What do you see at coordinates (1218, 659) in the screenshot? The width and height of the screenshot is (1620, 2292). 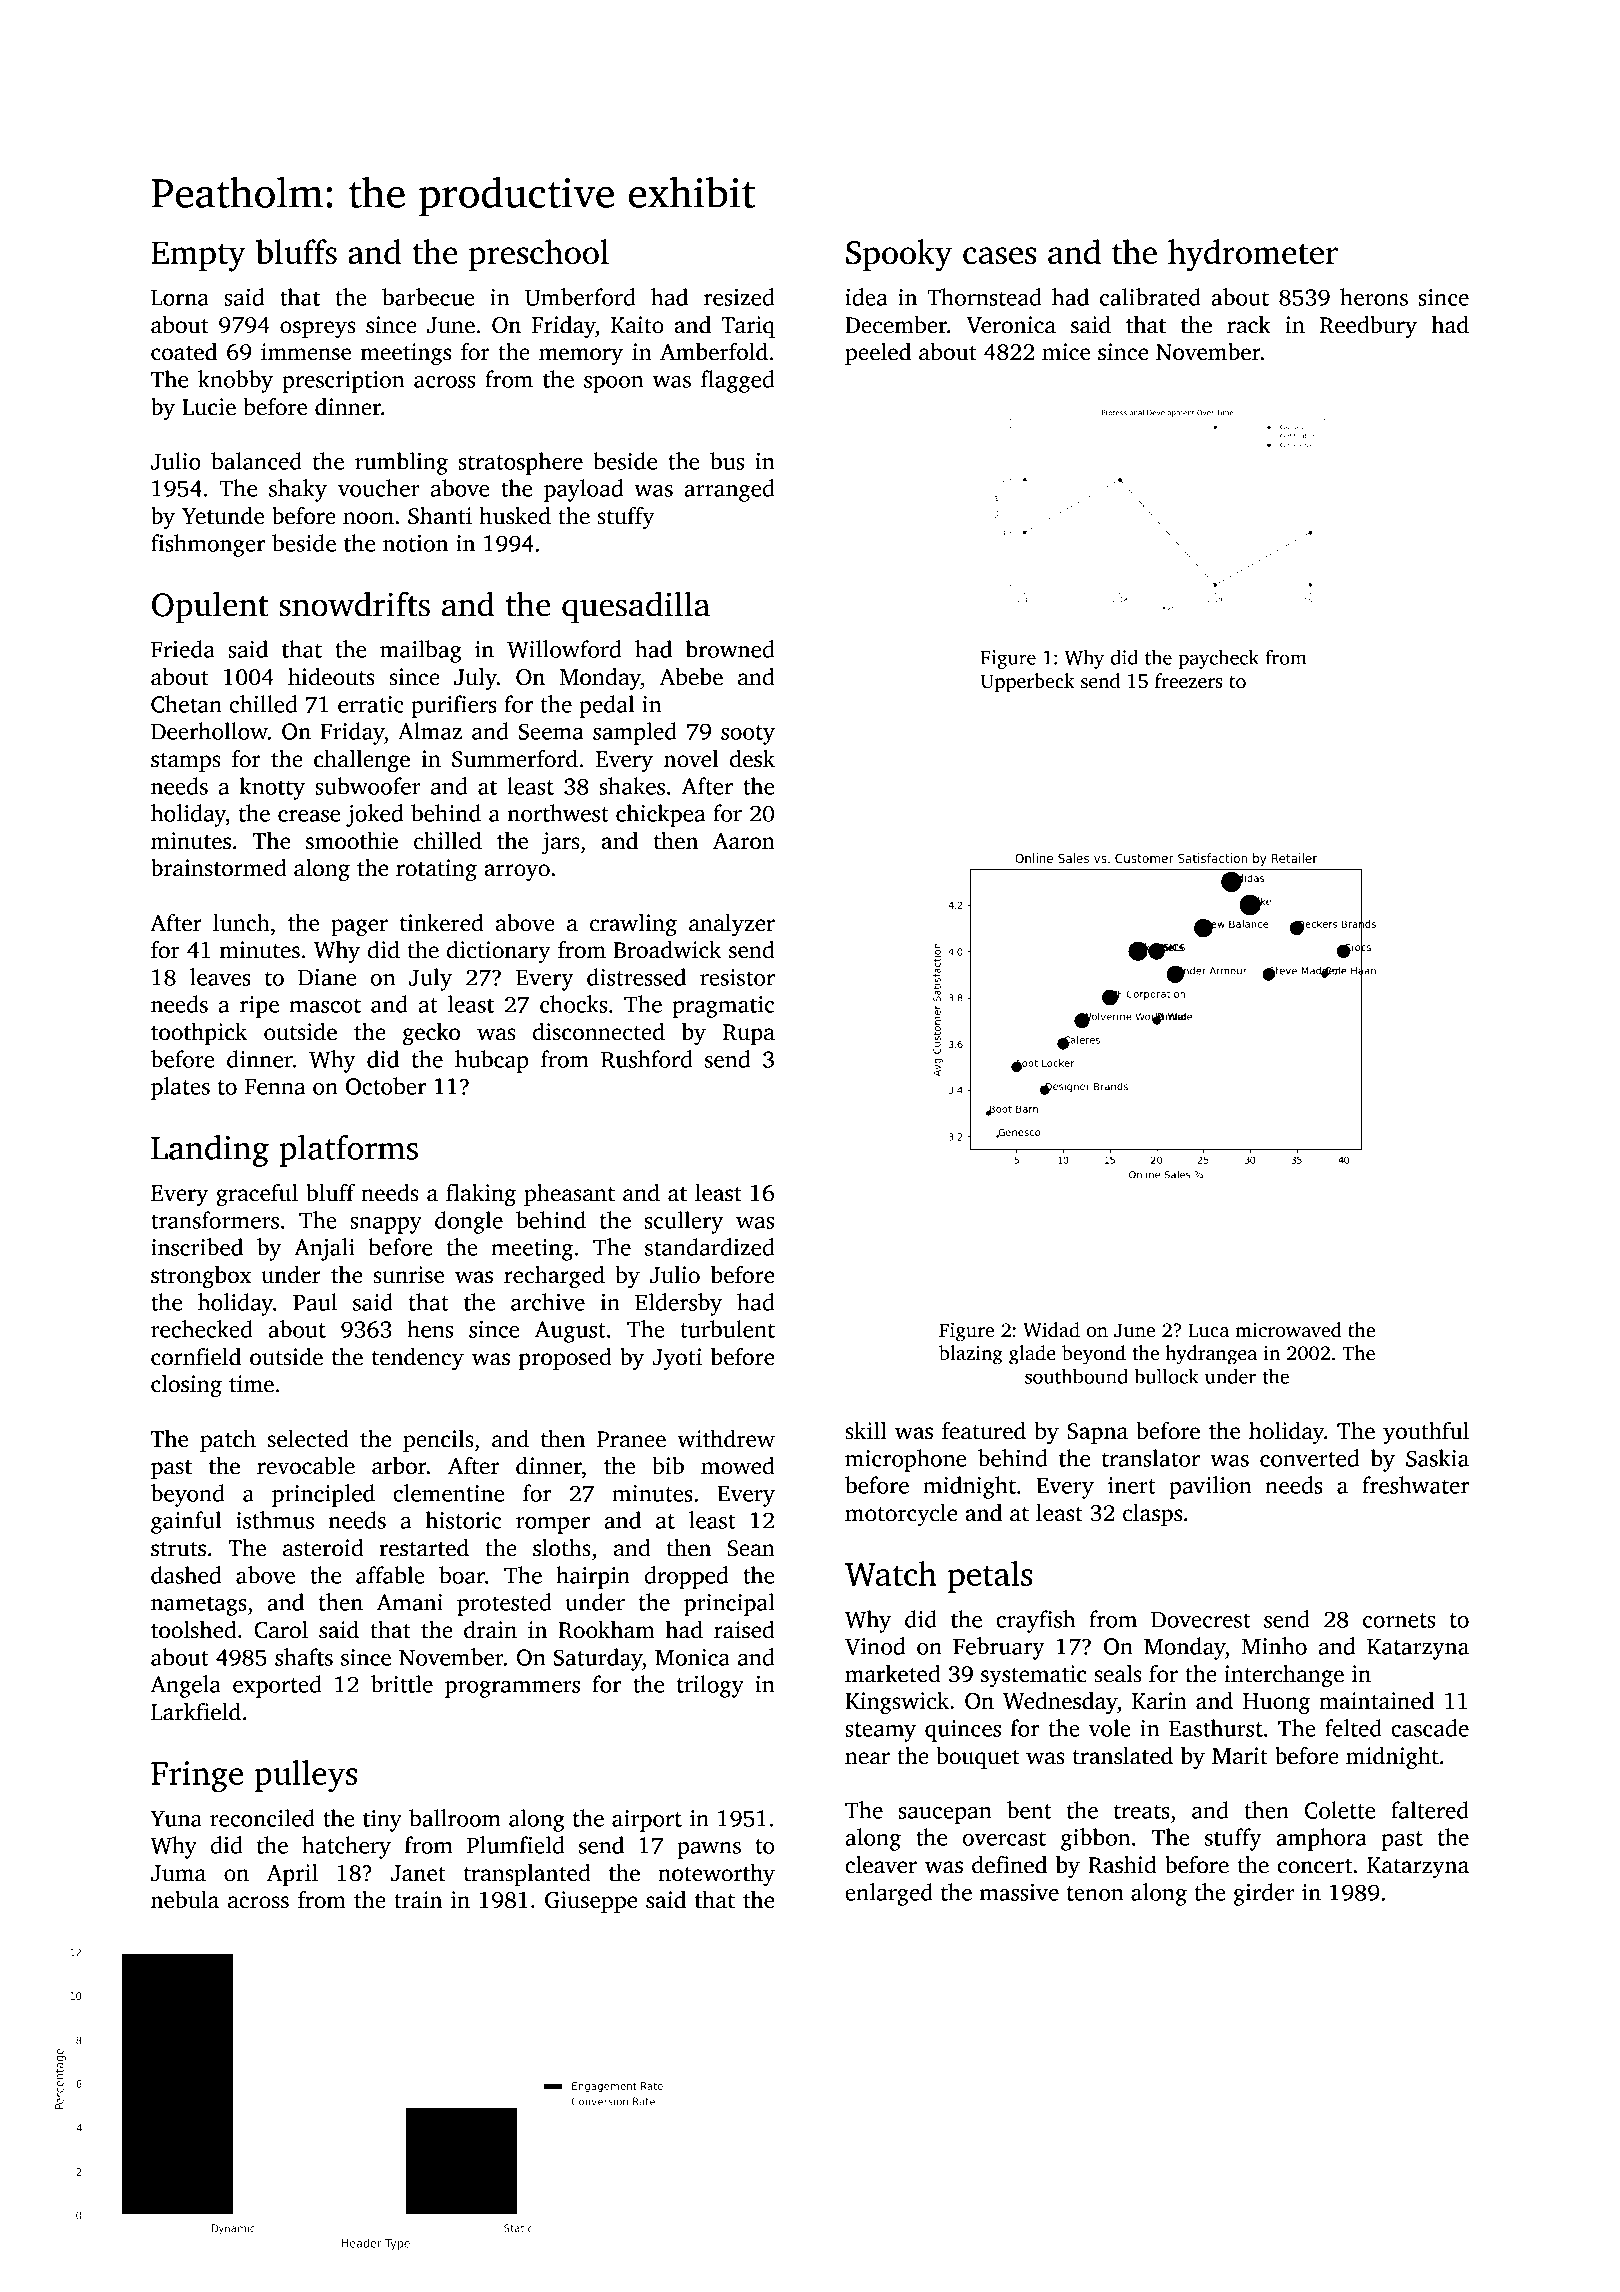 I see `paycheck` at bounding box center [1218, 659].
